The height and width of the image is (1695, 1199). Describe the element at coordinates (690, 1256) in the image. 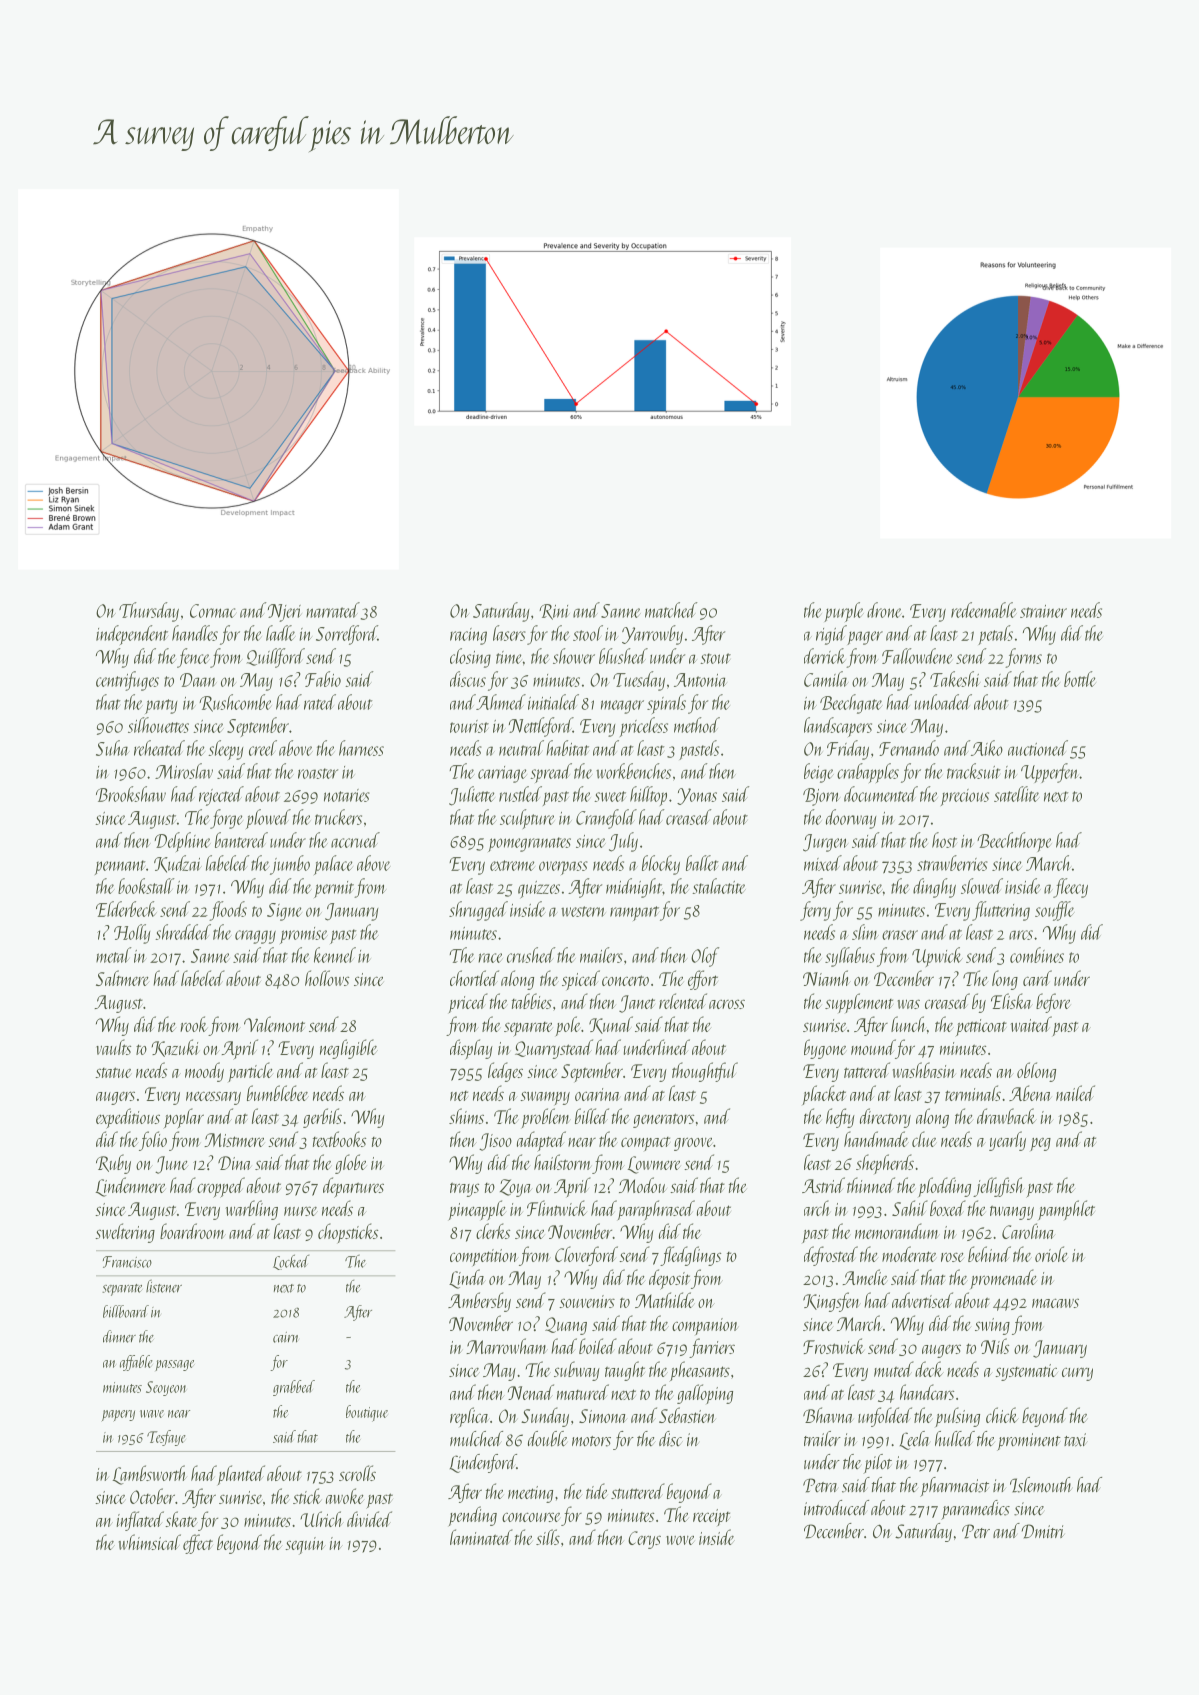

I see `fledglings` at that location.
